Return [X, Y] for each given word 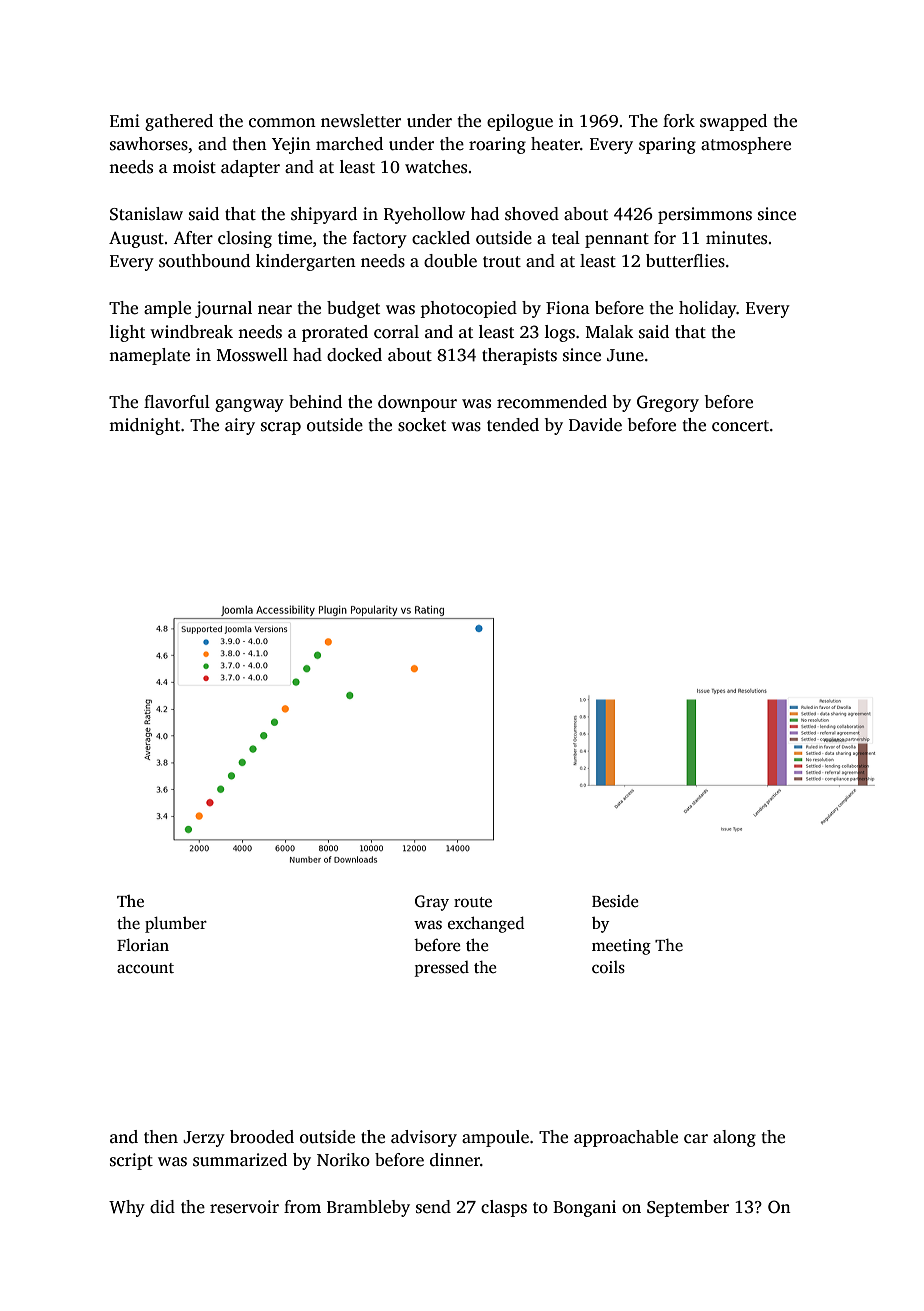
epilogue [520, 122]
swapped [733, 122]
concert [740, 426]
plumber [176, 924]
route [473, 902]
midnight [144, 426]
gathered [179, 122]
